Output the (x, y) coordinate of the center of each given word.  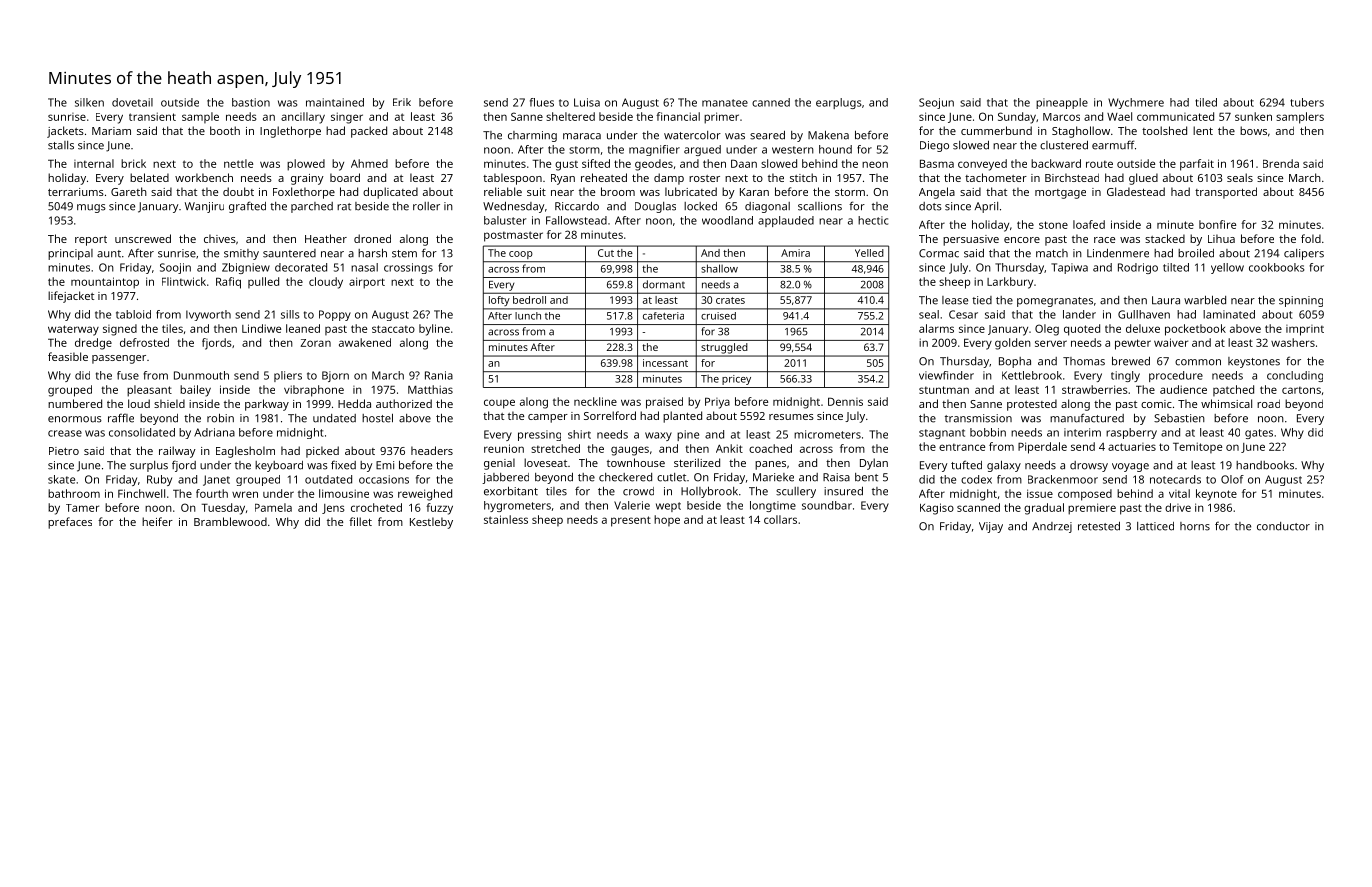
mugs (91, 208)
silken (89, 102)
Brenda (1281, 163)
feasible (68, 356)
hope (667, 520)
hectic (873, 220)
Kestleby (431, 523)
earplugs (839, 103)
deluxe (1143, 328)
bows (1253, 130)
